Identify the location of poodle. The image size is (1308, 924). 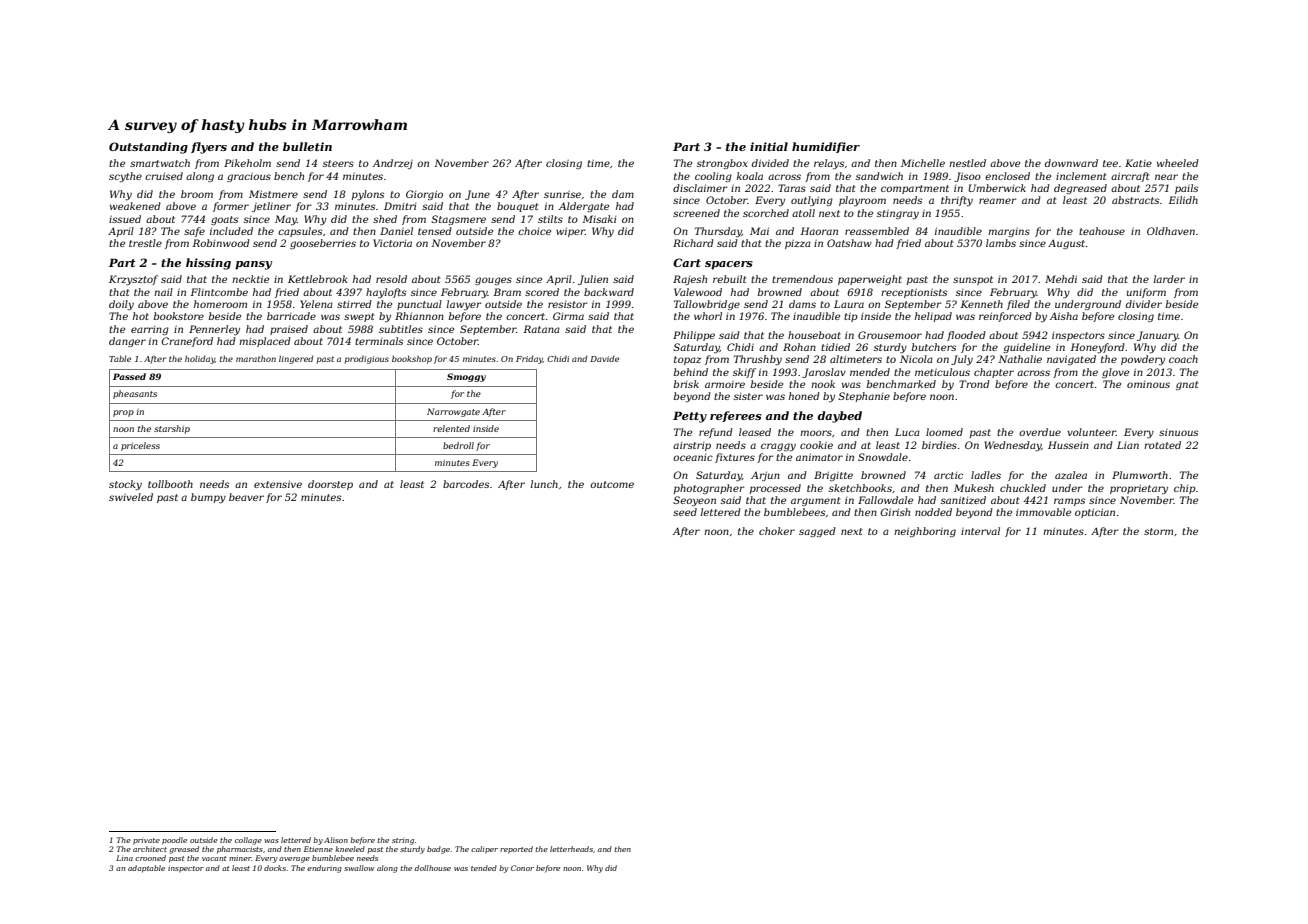
(174, 841).
